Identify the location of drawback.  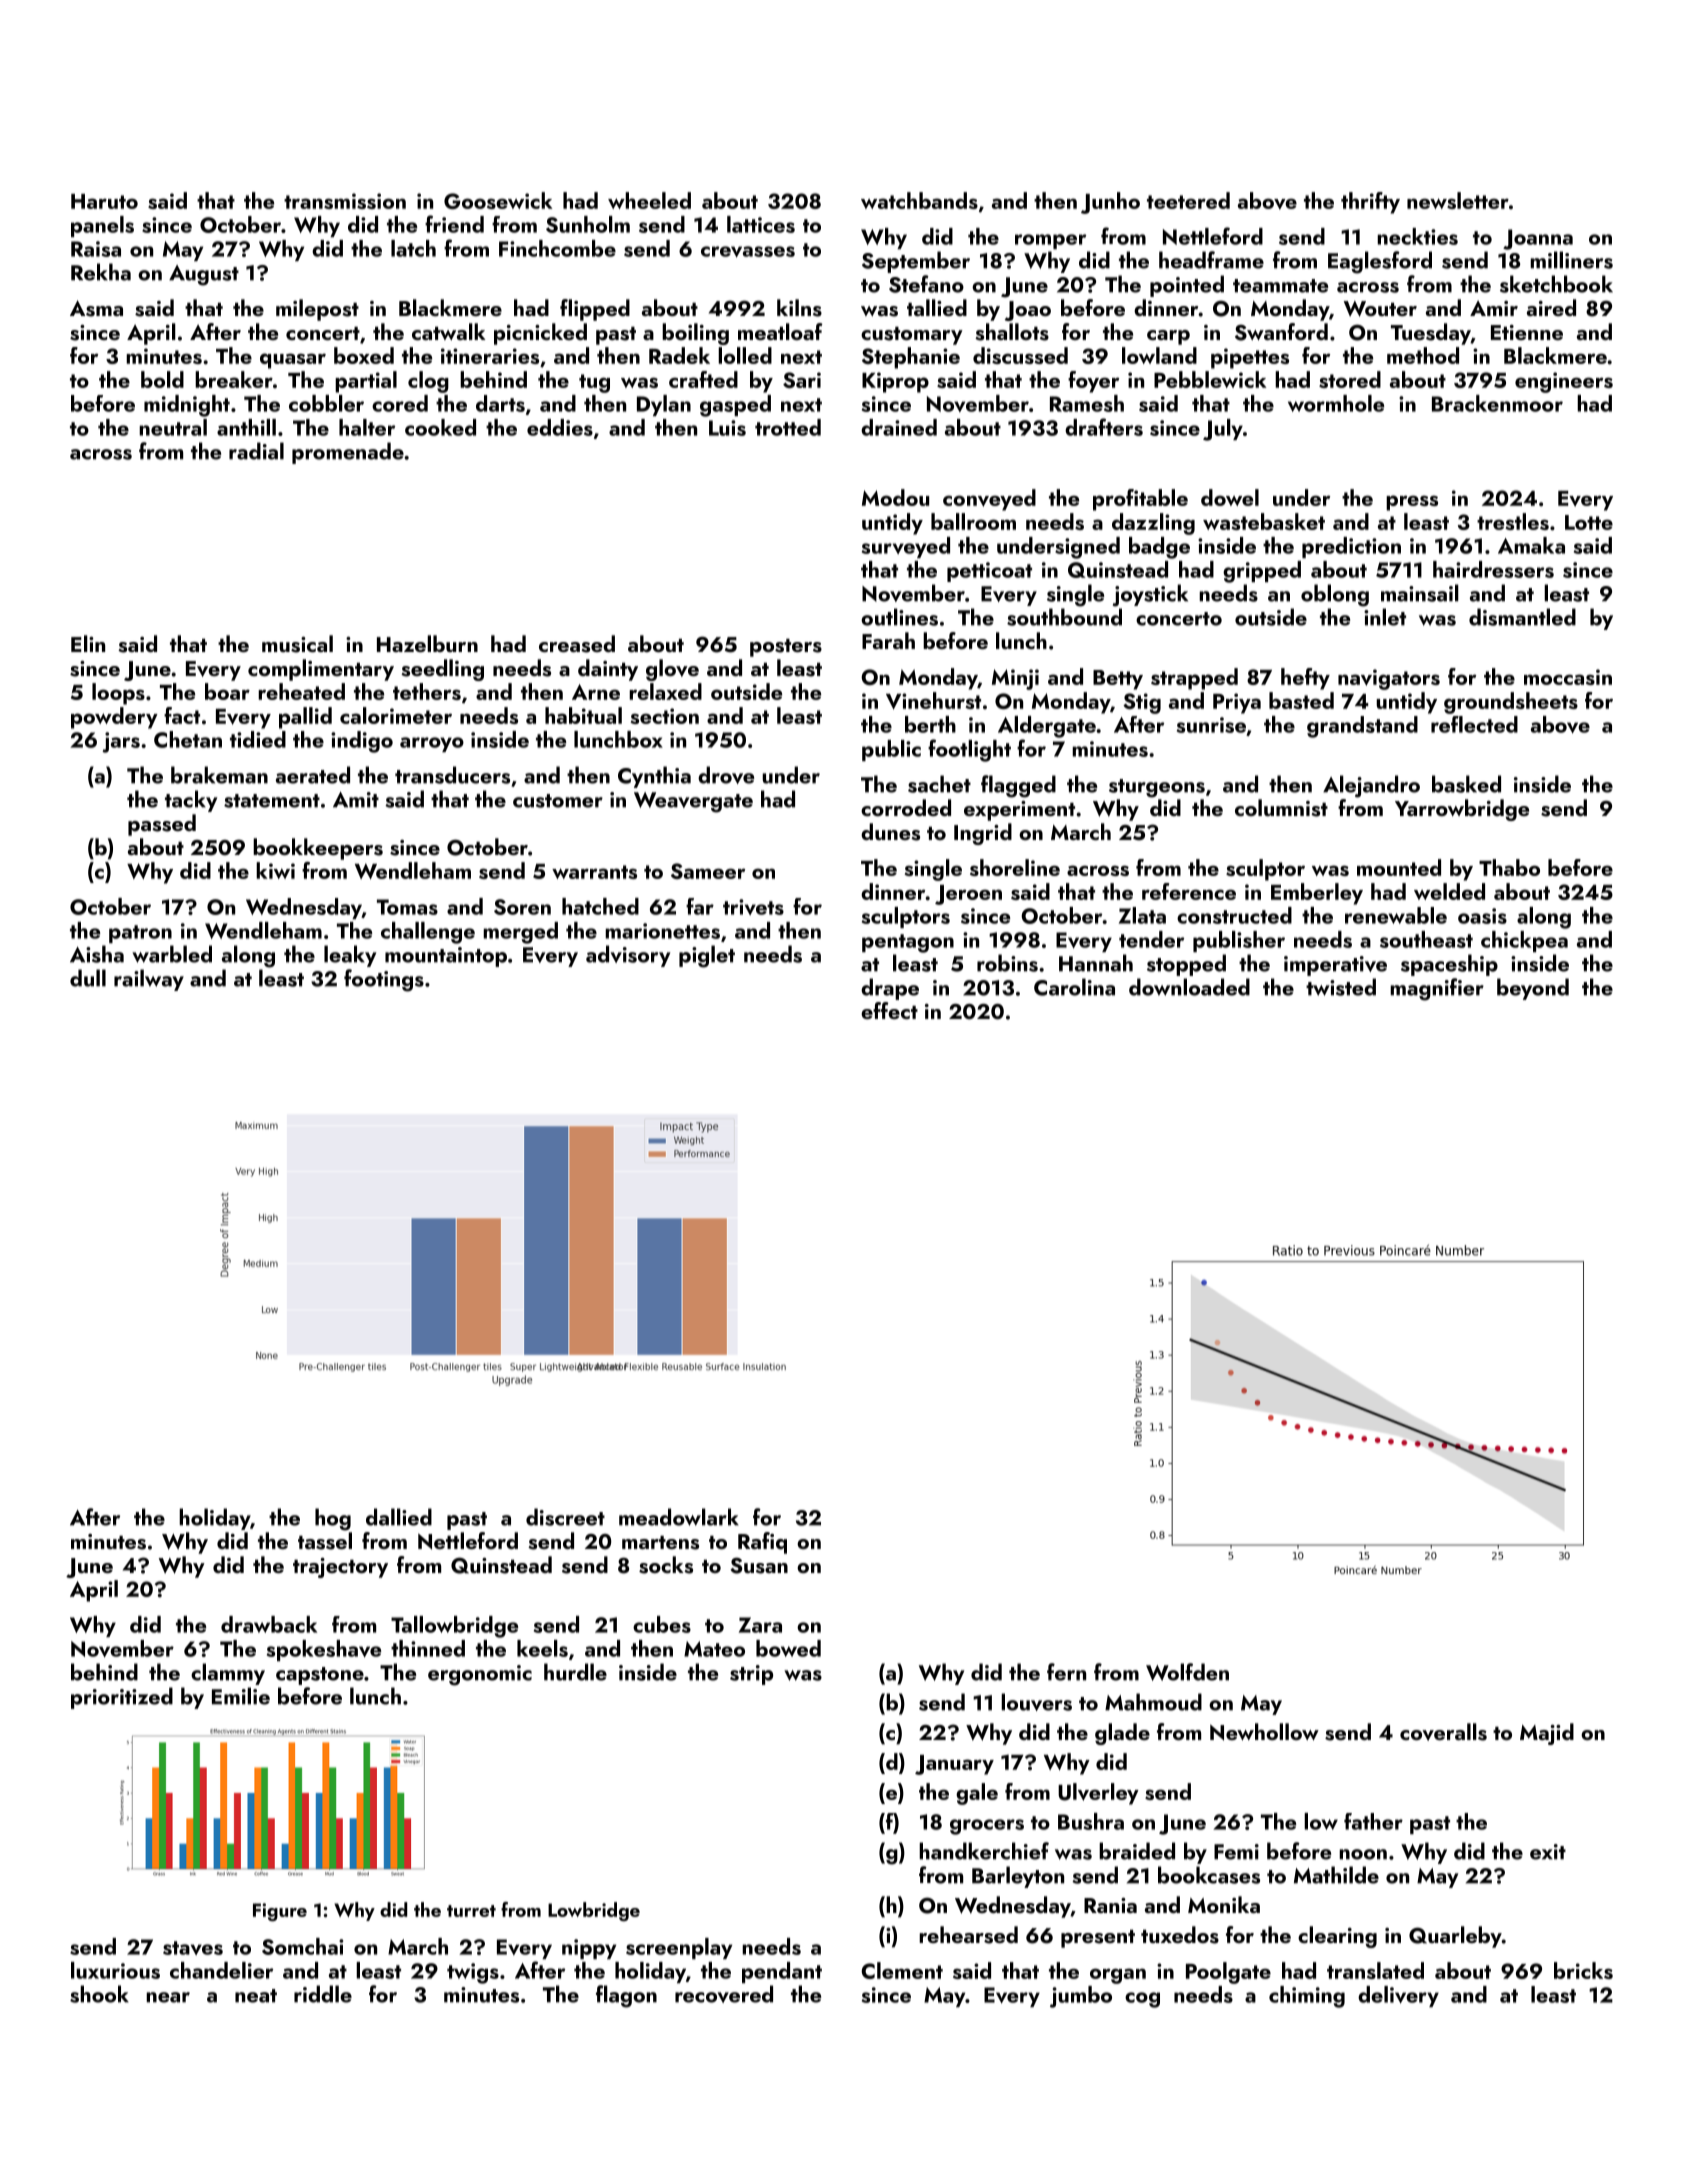
(269, 1624).
